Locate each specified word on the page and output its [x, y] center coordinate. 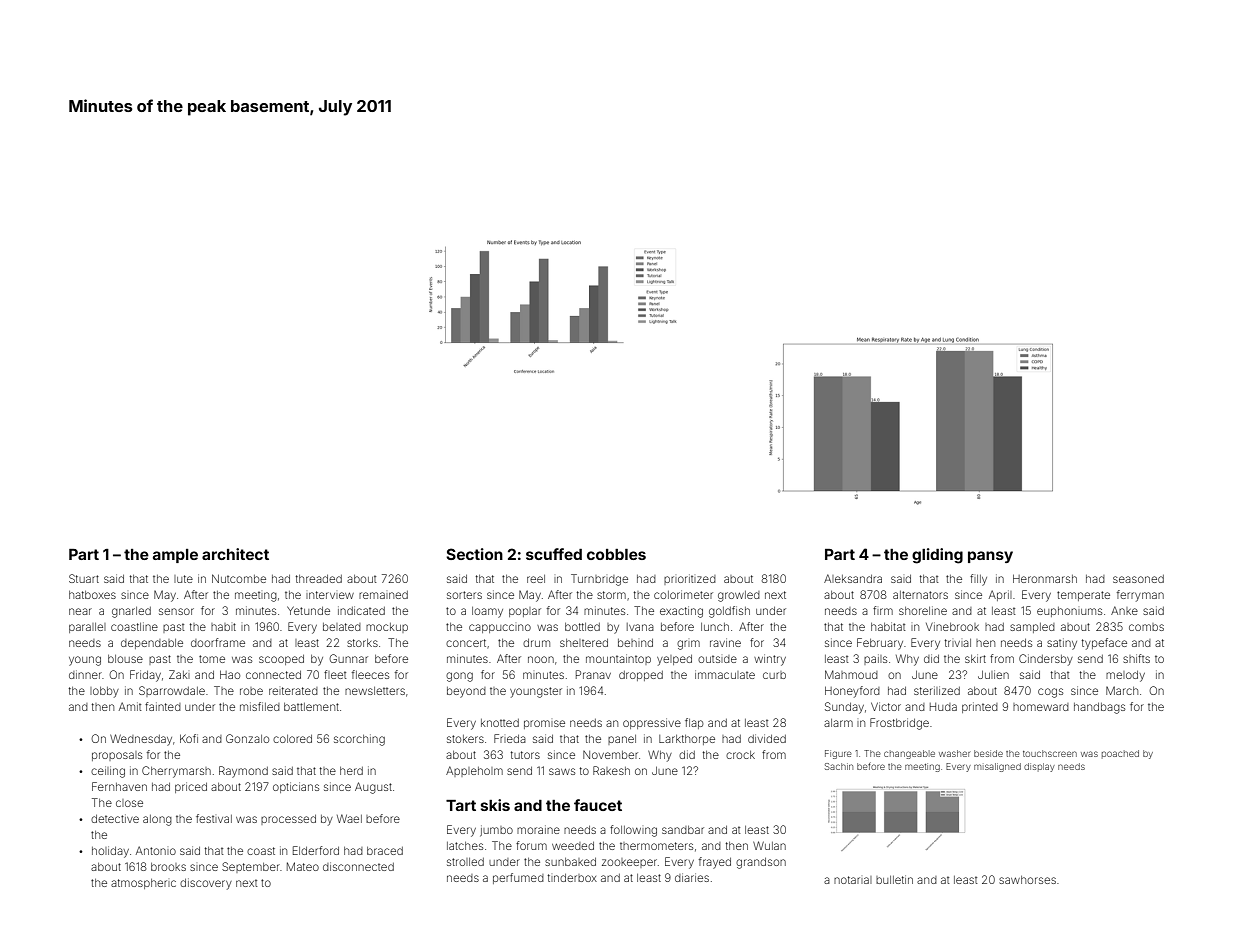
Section [474, 554]
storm [611, 595]
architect [235, 554]
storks [362, 643]
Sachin [839, 766]
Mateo [303, 866]
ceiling [108, 772]
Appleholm [474, 771]
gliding [937, 556]
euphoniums [1069, 612]
